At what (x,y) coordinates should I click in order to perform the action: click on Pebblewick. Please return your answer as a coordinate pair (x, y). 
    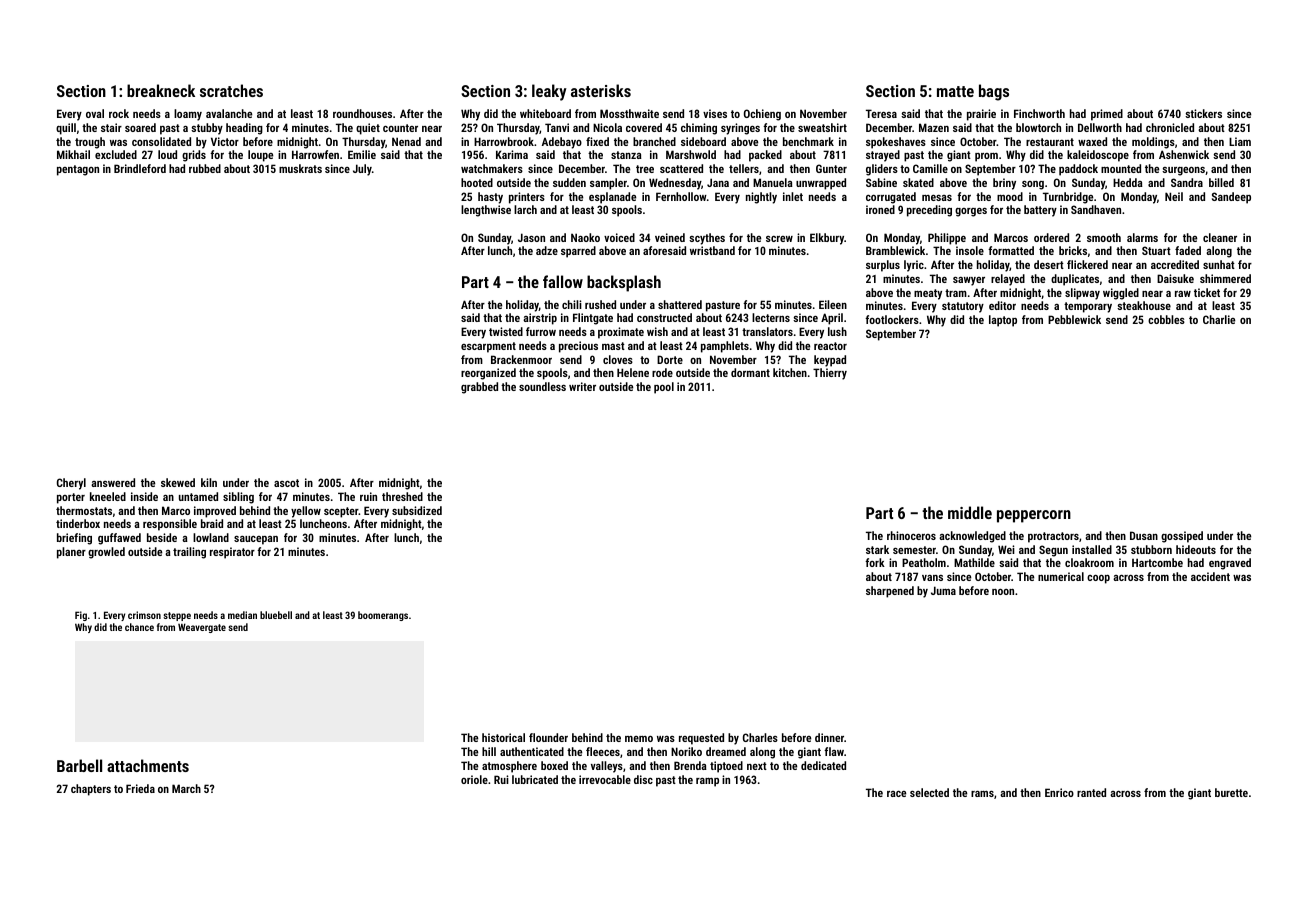
    Looking at the image, I should click on (1074, 319).
